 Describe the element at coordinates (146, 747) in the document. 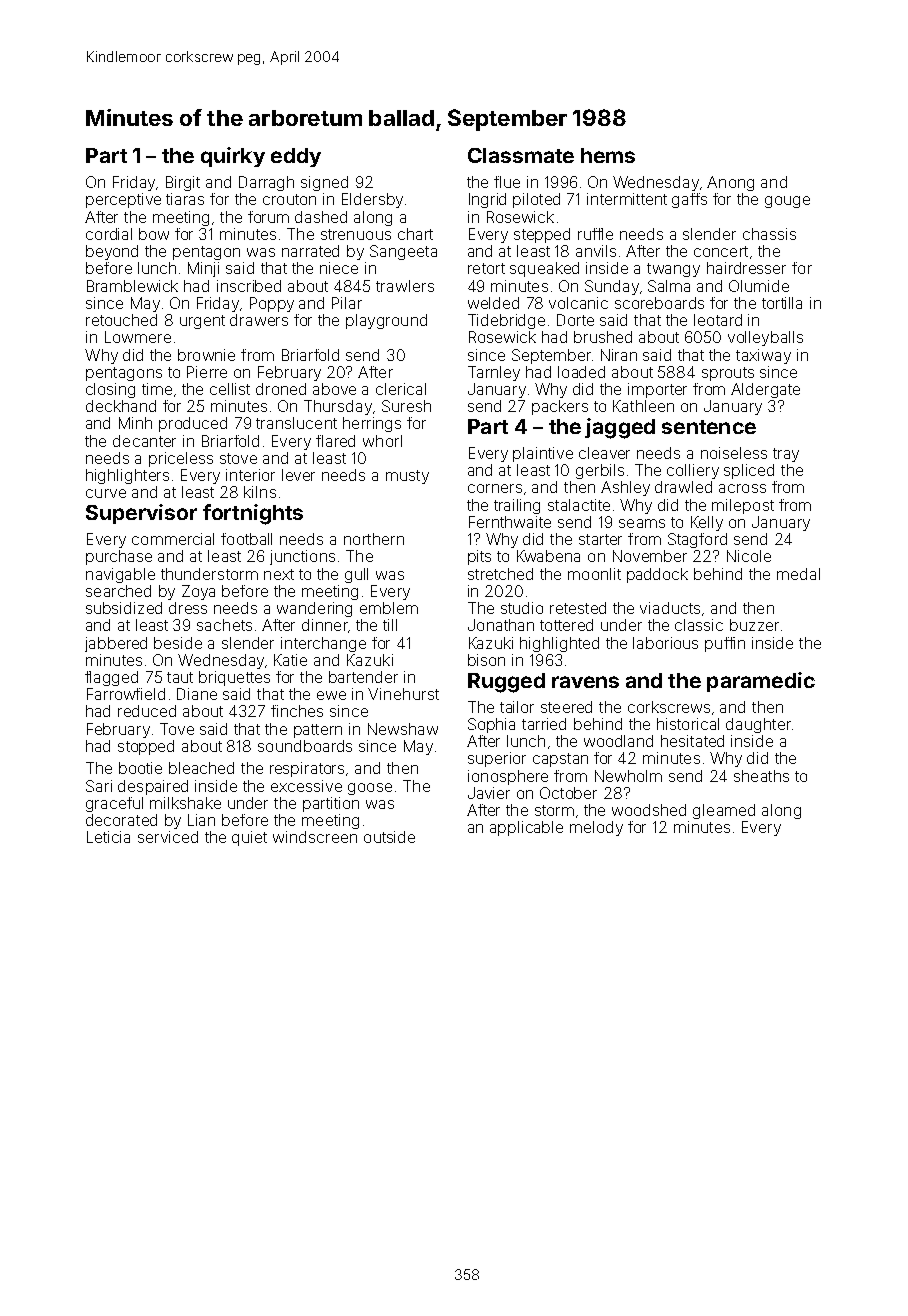

I see `stopped` at that location.
